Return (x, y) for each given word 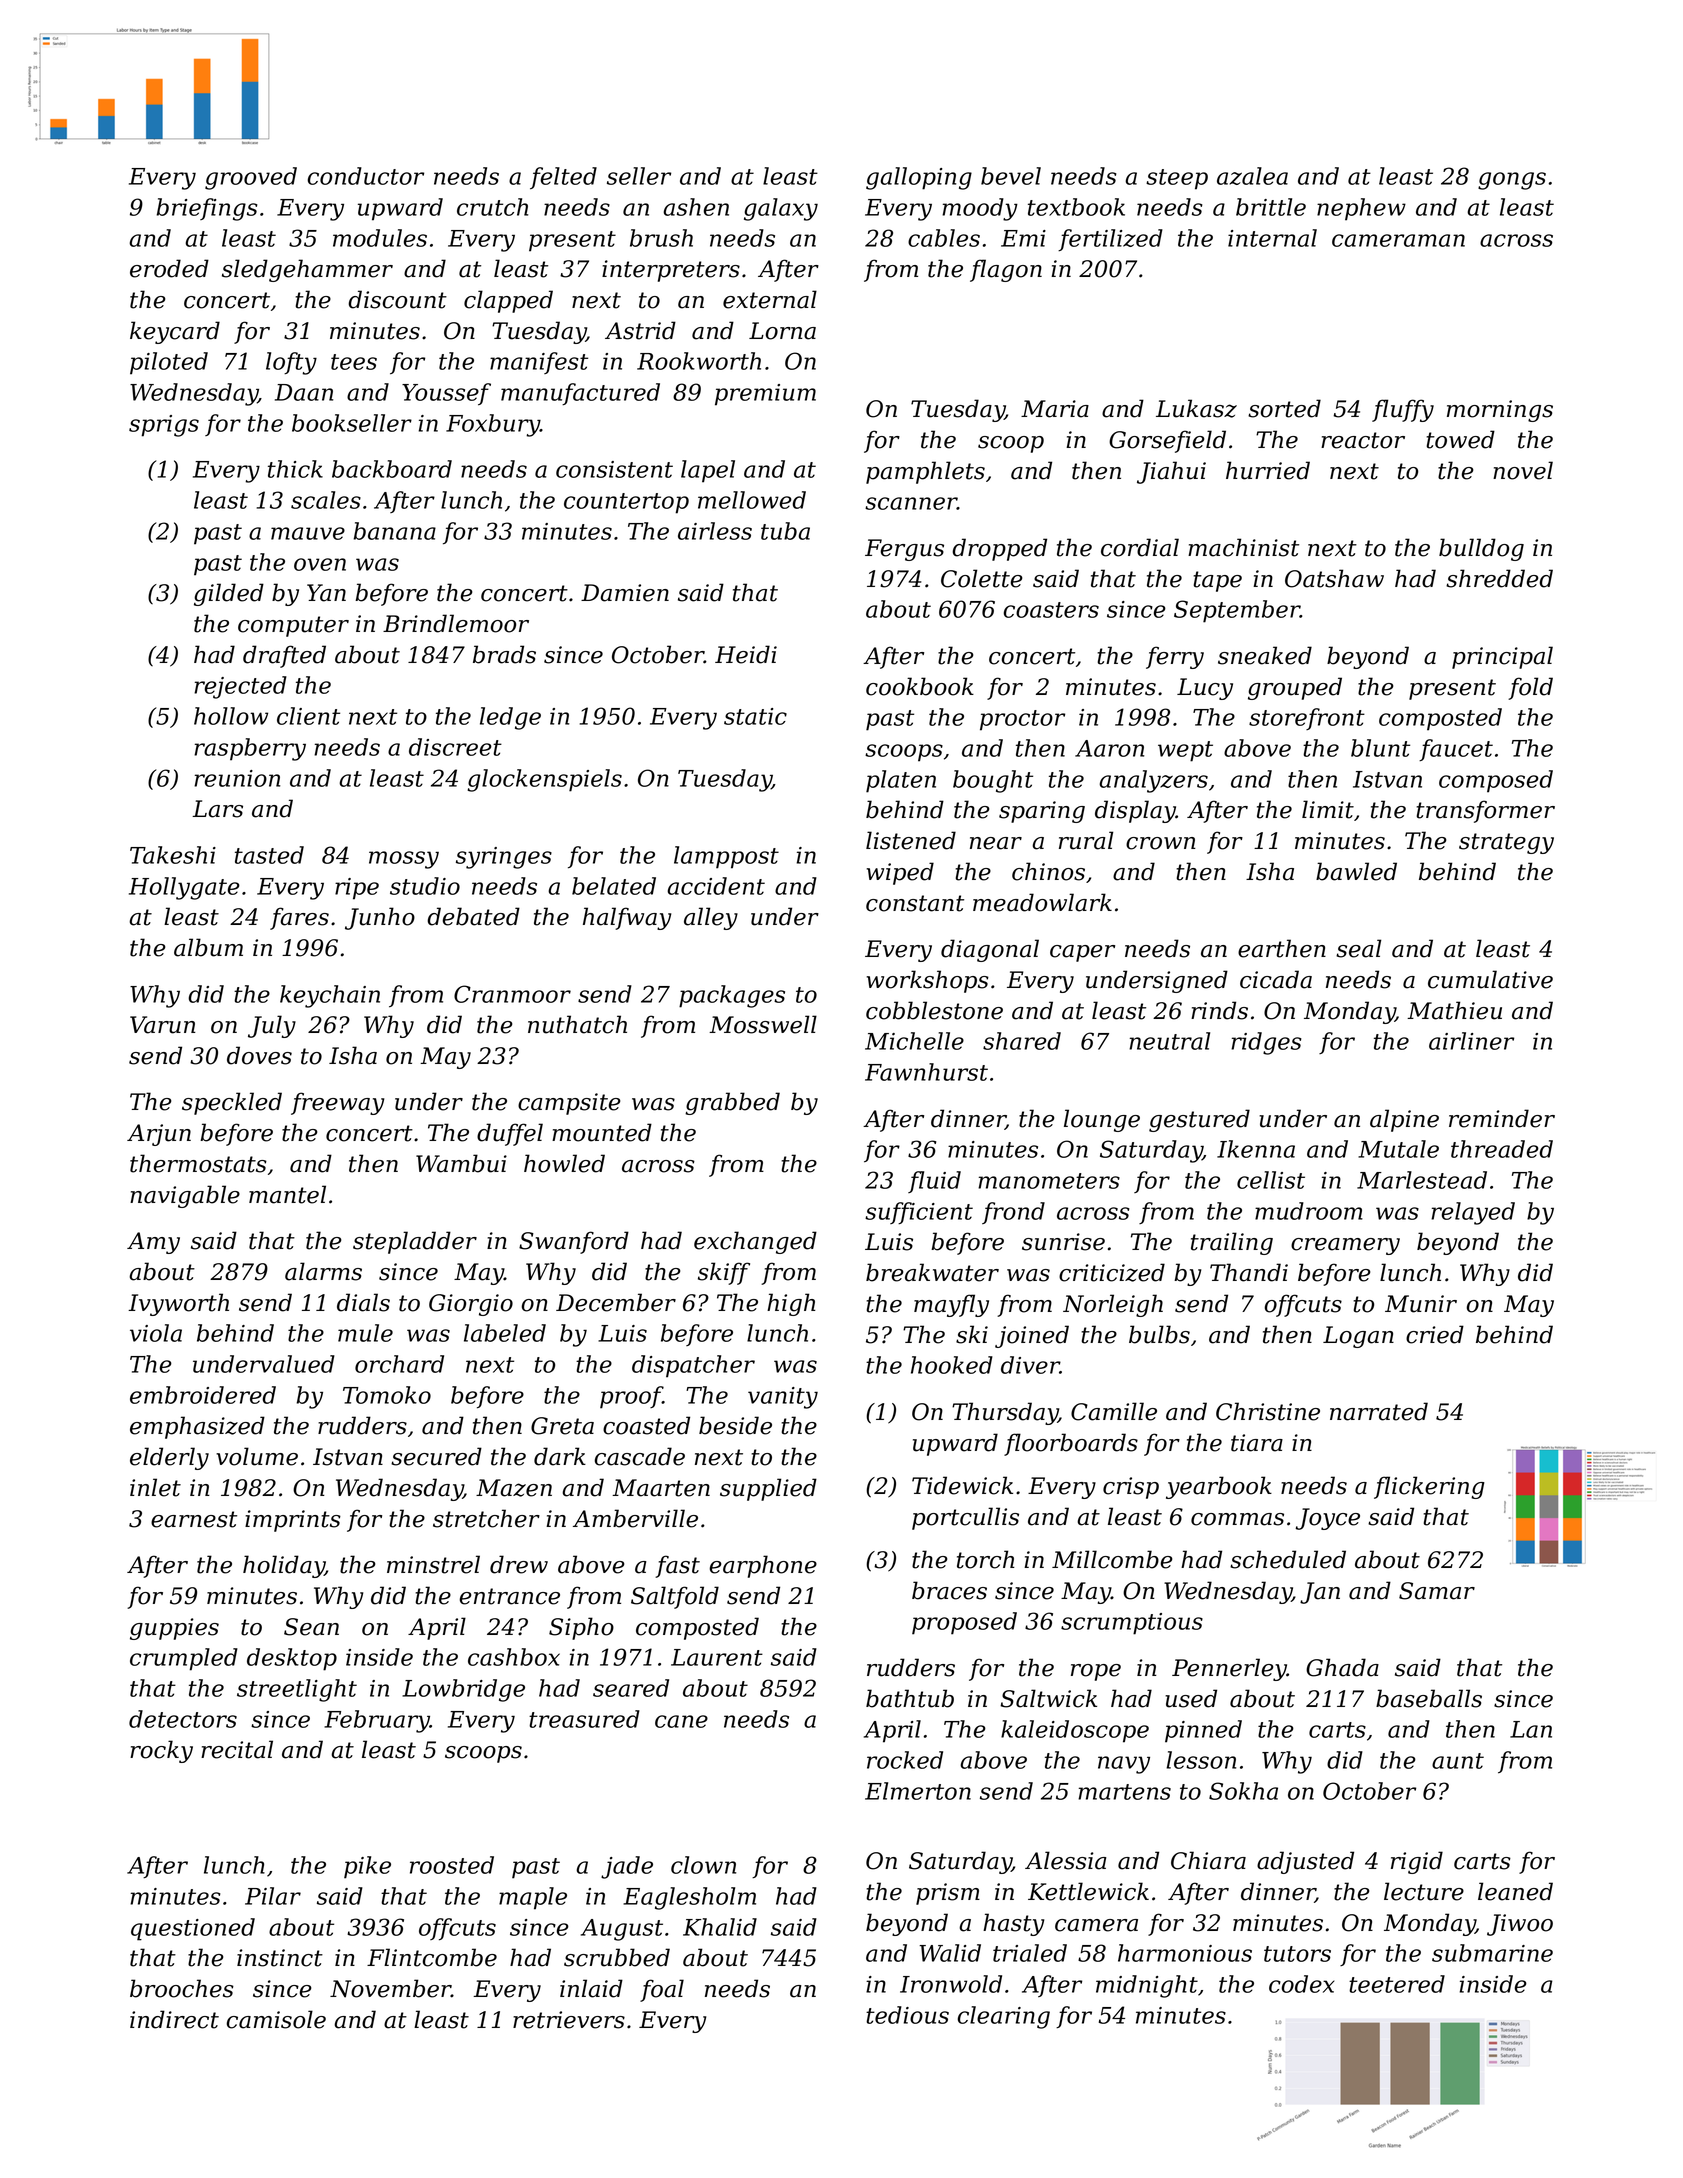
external (770, 299)
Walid (950, 1953)
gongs (1512, 181)
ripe (357, 889)
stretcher (486, 1518)
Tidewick (962, 1485)
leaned (1515, 1891)
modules (380, 238)
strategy (1506, 843)
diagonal (990, 950)
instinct (280, 1958)
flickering (1429, 1487)
